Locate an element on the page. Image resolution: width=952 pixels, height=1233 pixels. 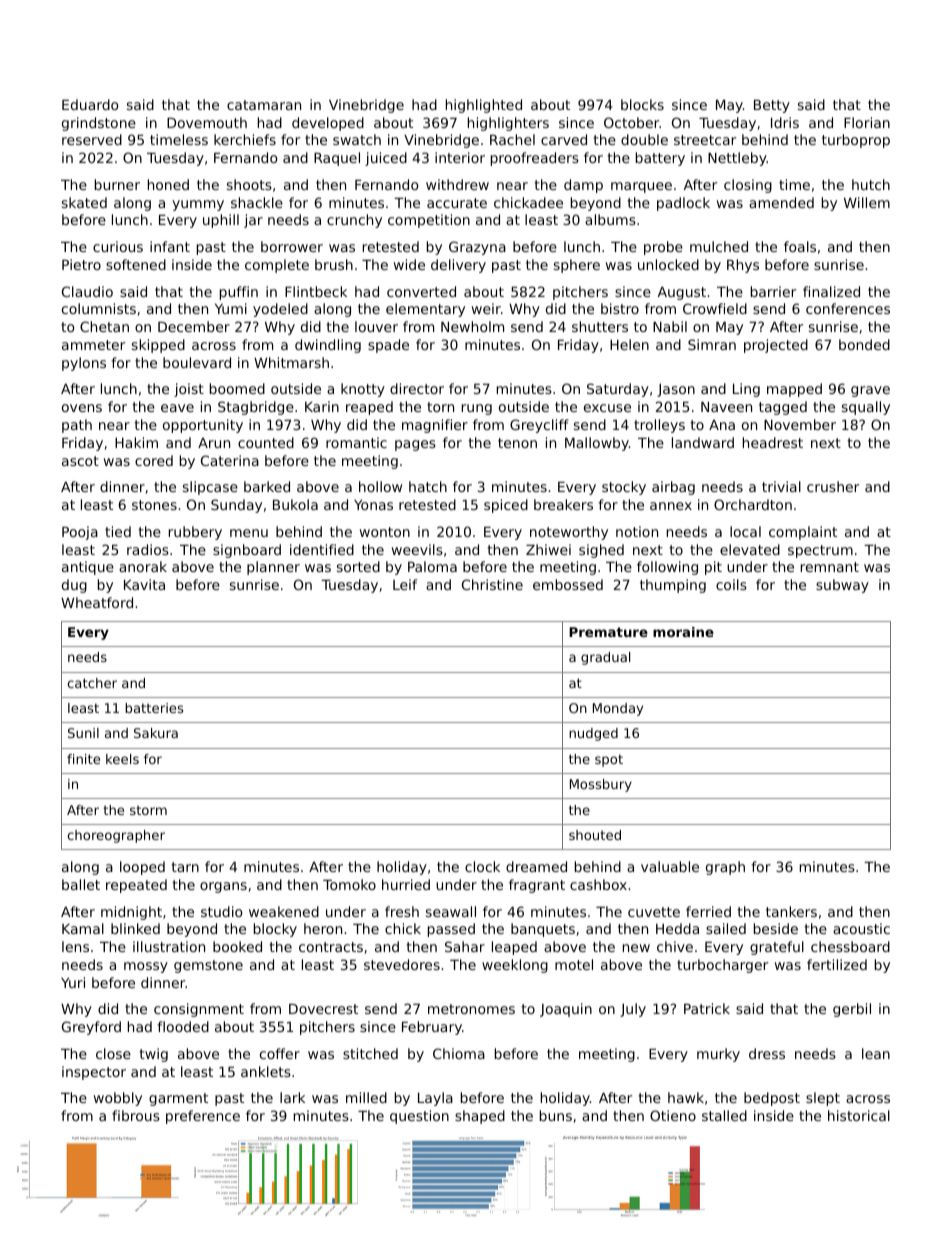
stalled is located at coordinates (724, 1115).
